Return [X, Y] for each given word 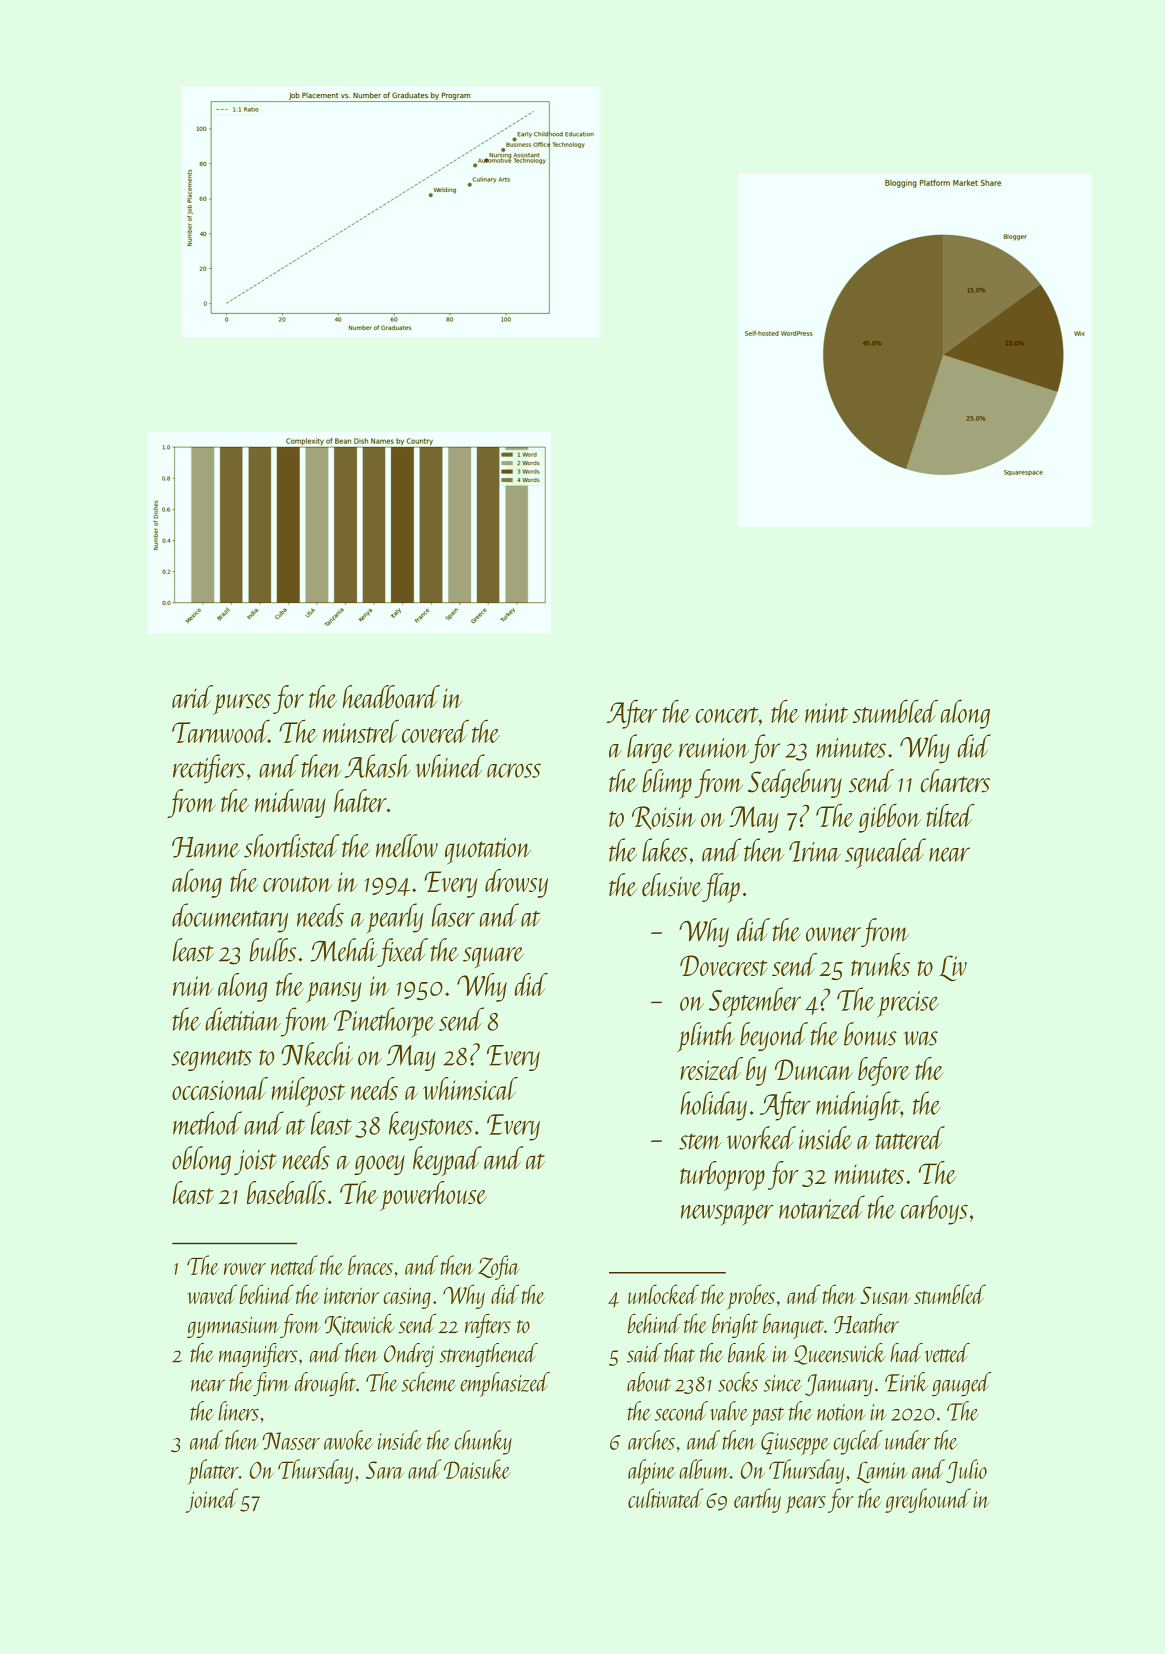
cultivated [665, 1498]
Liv [953, 968]
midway [290, 803]
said [644, 1353]
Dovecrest [724, 965]
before [884, 1071]
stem [700, 1142]
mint [826, 713]
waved [212, 1294]
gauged [961, 1384]
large [650, 749]
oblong [201, 1160]
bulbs [273, 950]
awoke [348, 1440]
